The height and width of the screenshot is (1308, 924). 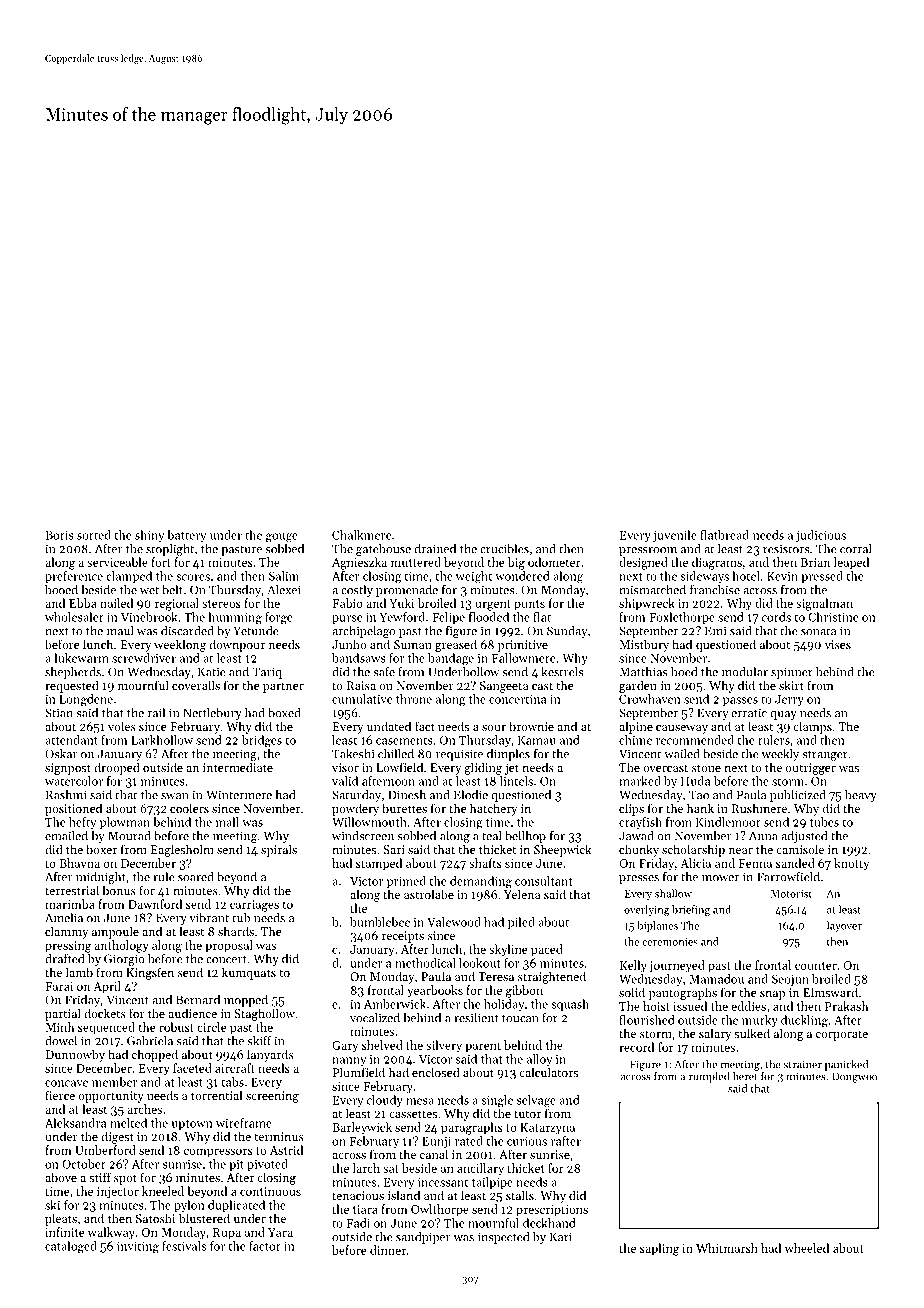 I want to click on chime, so click(x=635, y=740).
